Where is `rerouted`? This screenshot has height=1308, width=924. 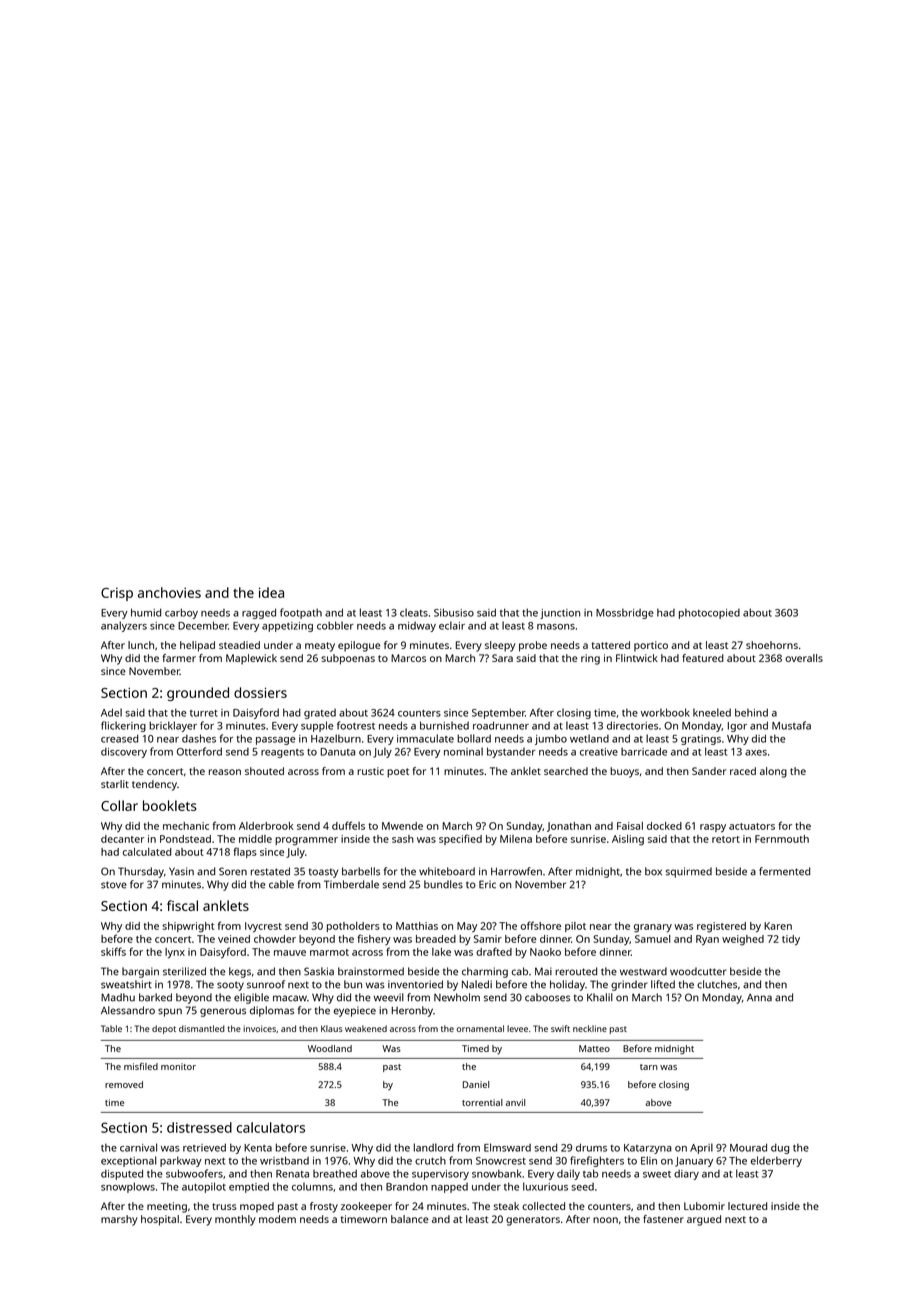 rerouted is located at coordinates (576, 971).
